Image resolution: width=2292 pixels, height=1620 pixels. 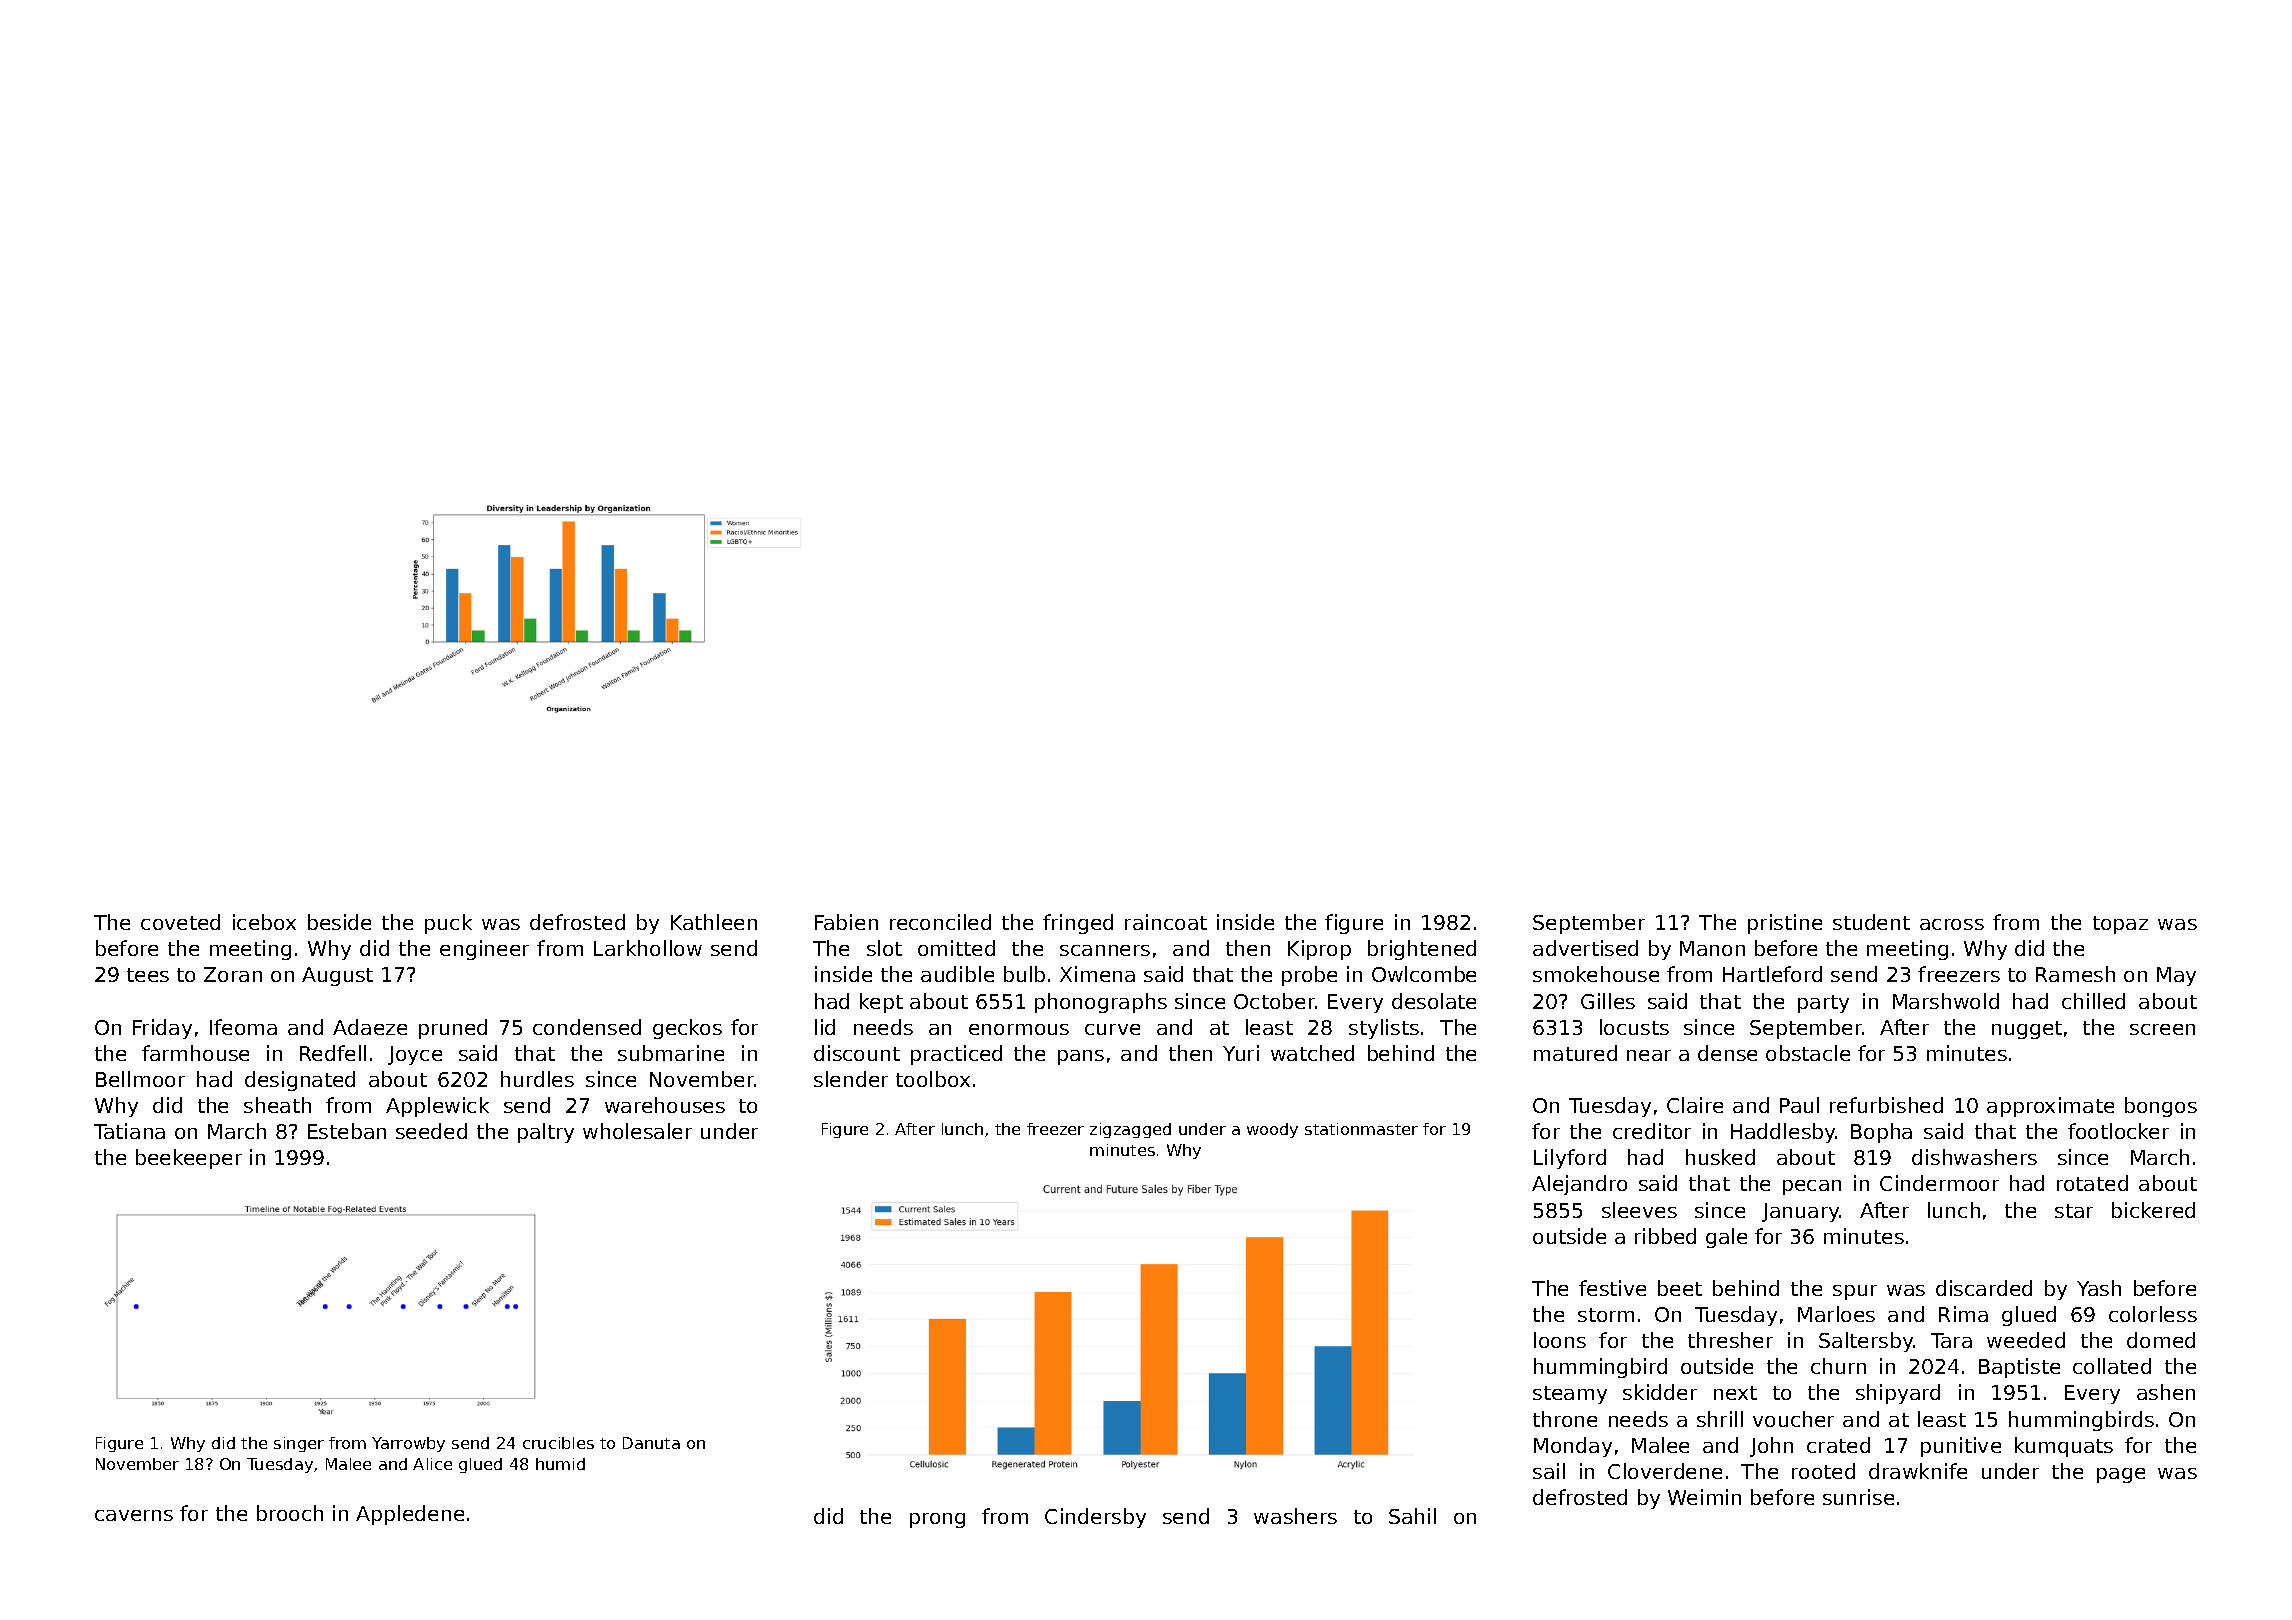 I want to click on Danuta, so click(x=651, y=1443).
